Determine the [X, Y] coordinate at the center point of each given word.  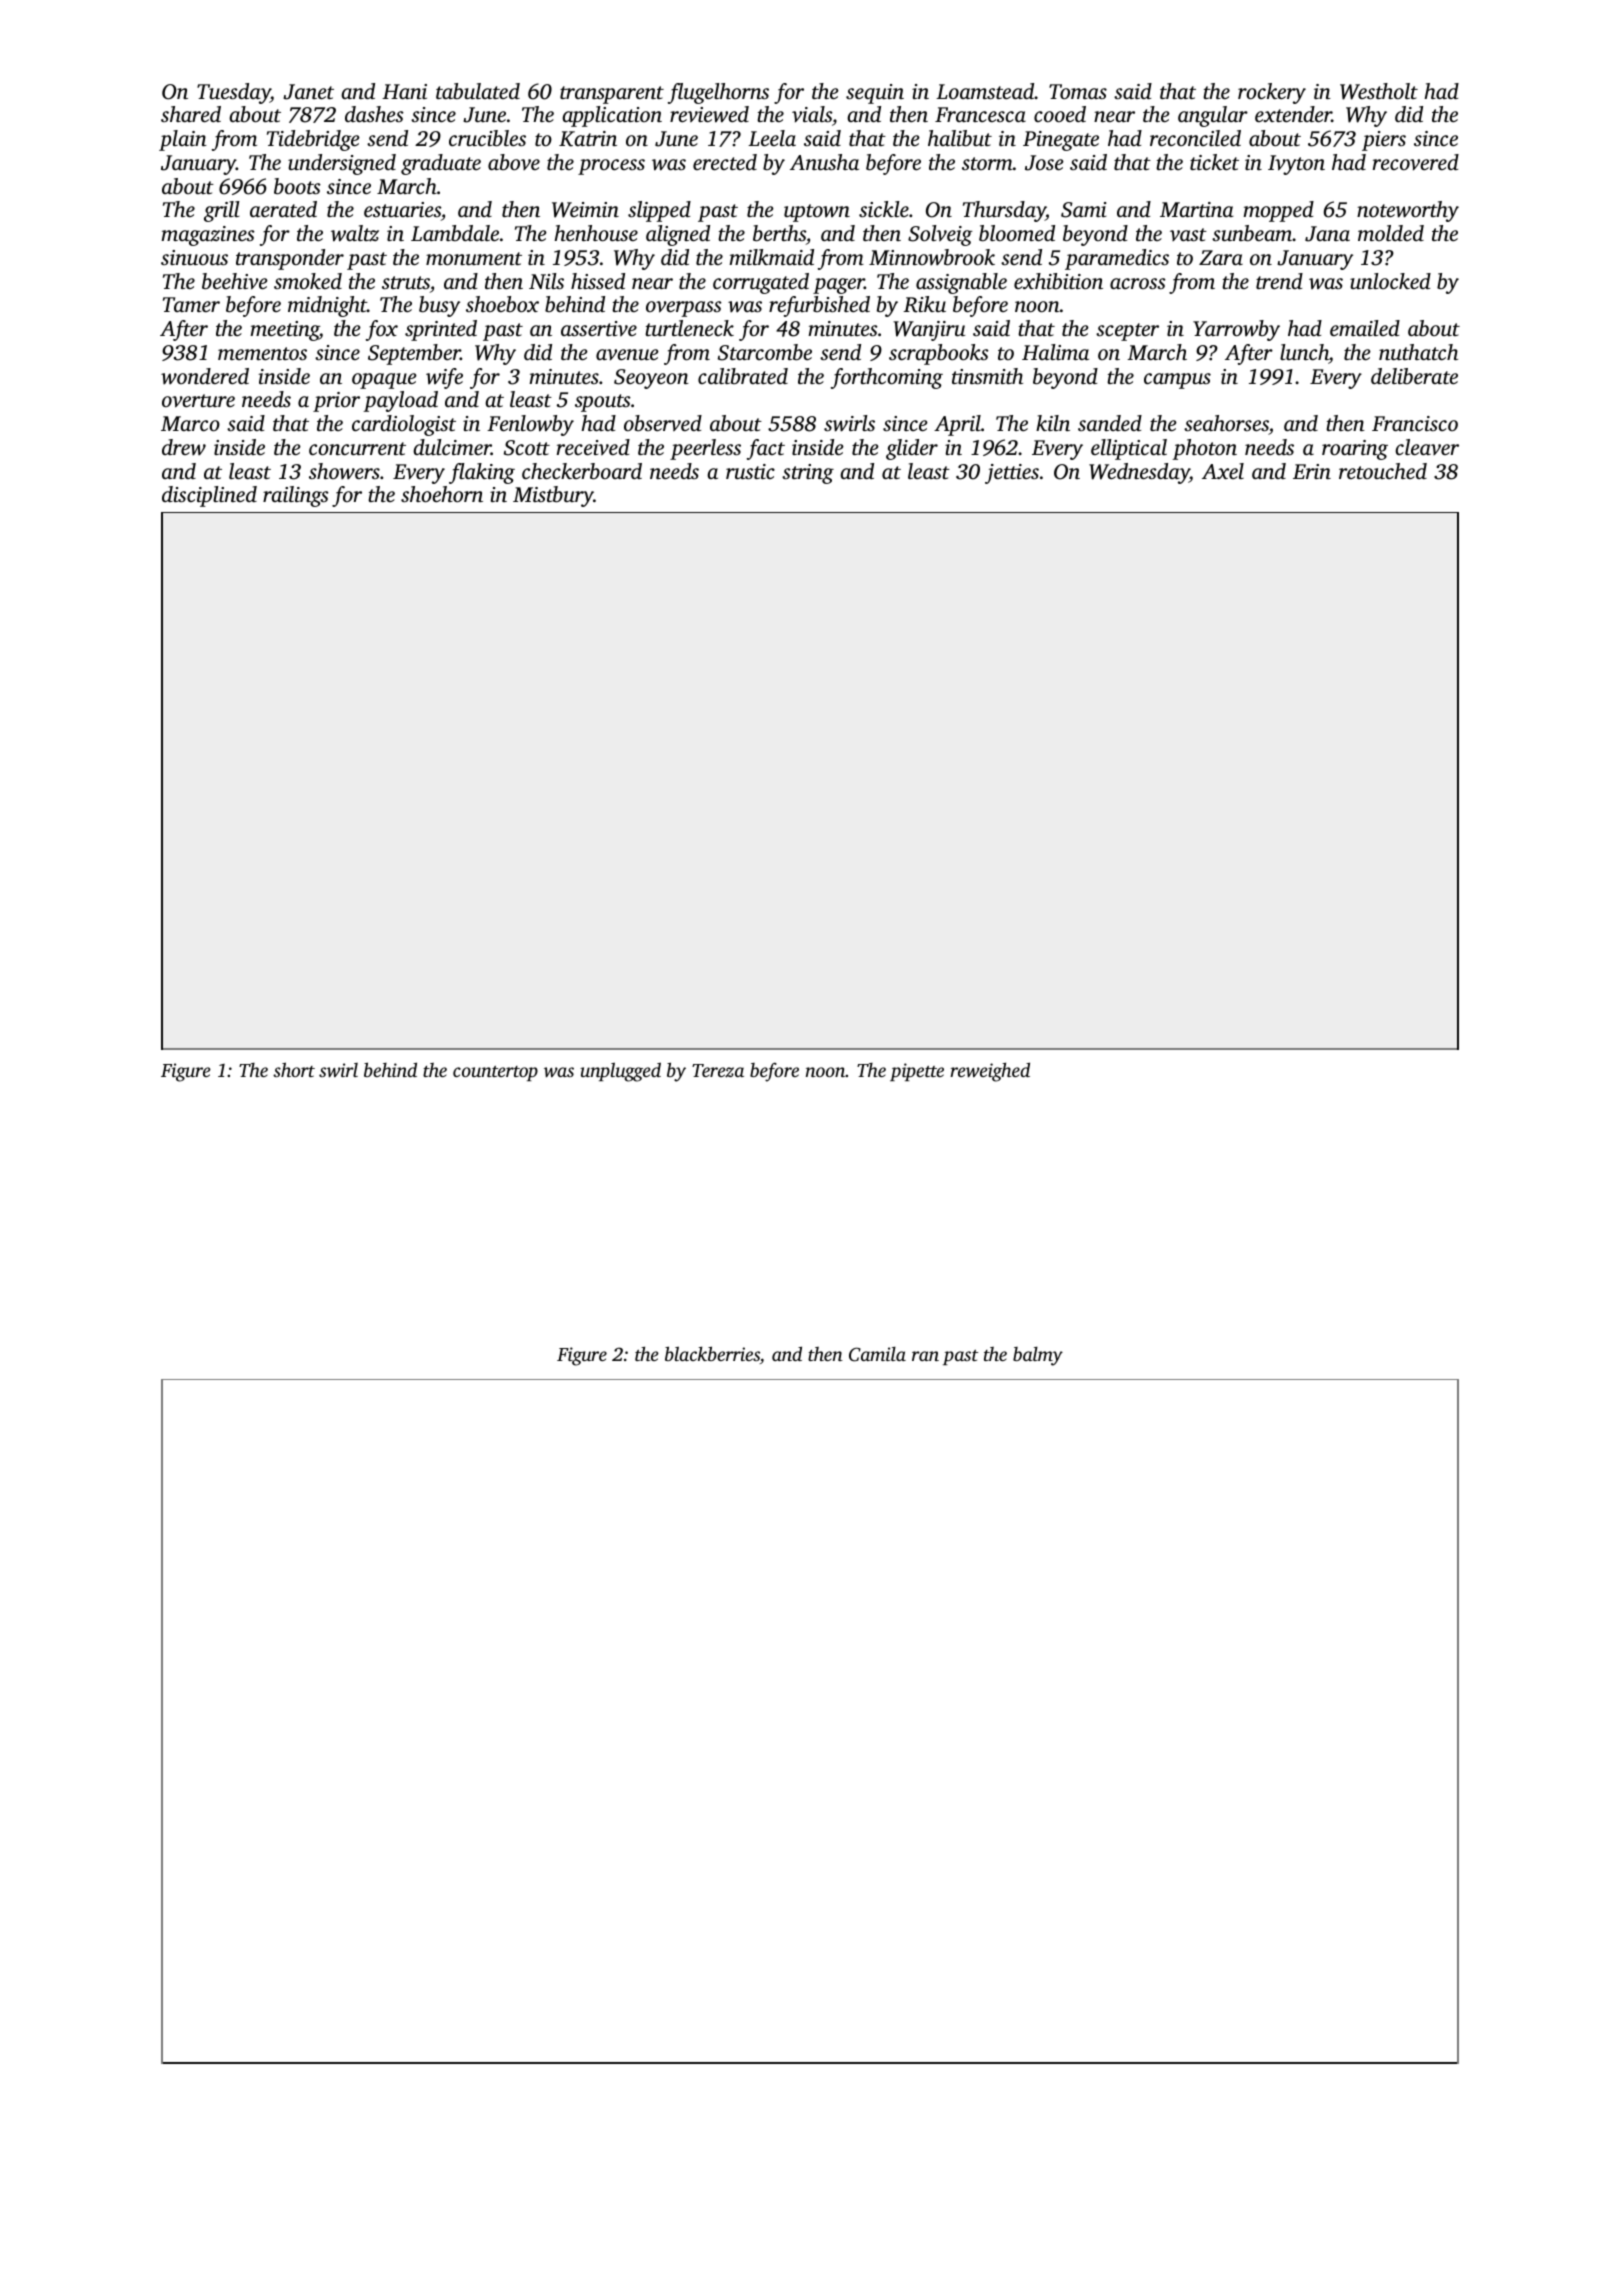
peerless [705, 449]
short [294, 1069]
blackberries [712, 1353]
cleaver [1427, 447]
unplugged [620, 1072]
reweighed [990, 1072]
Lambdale [455, 233]
